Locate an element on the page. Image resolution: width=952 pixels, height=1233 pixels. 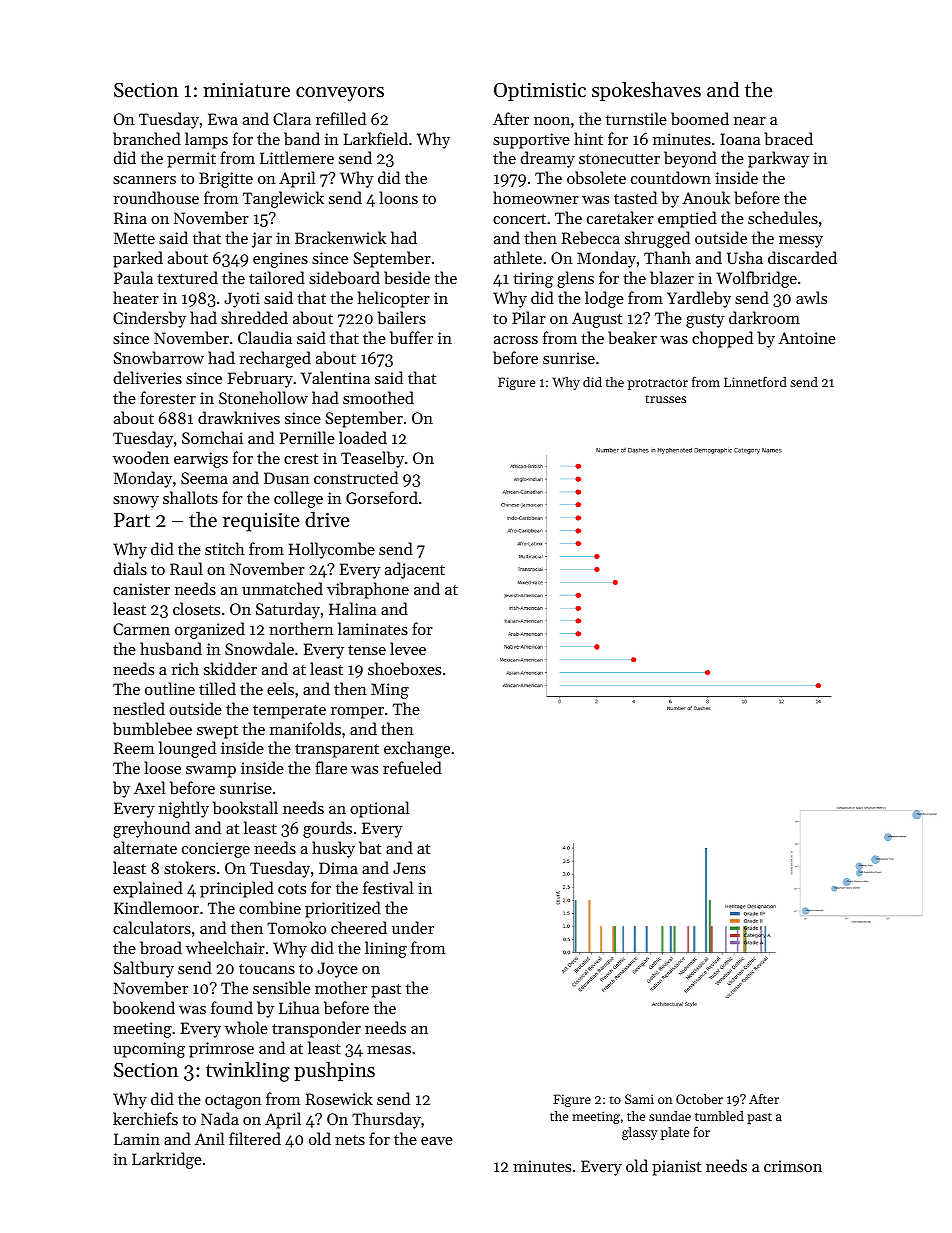
mesas is located at coordinates (389, 1050).
